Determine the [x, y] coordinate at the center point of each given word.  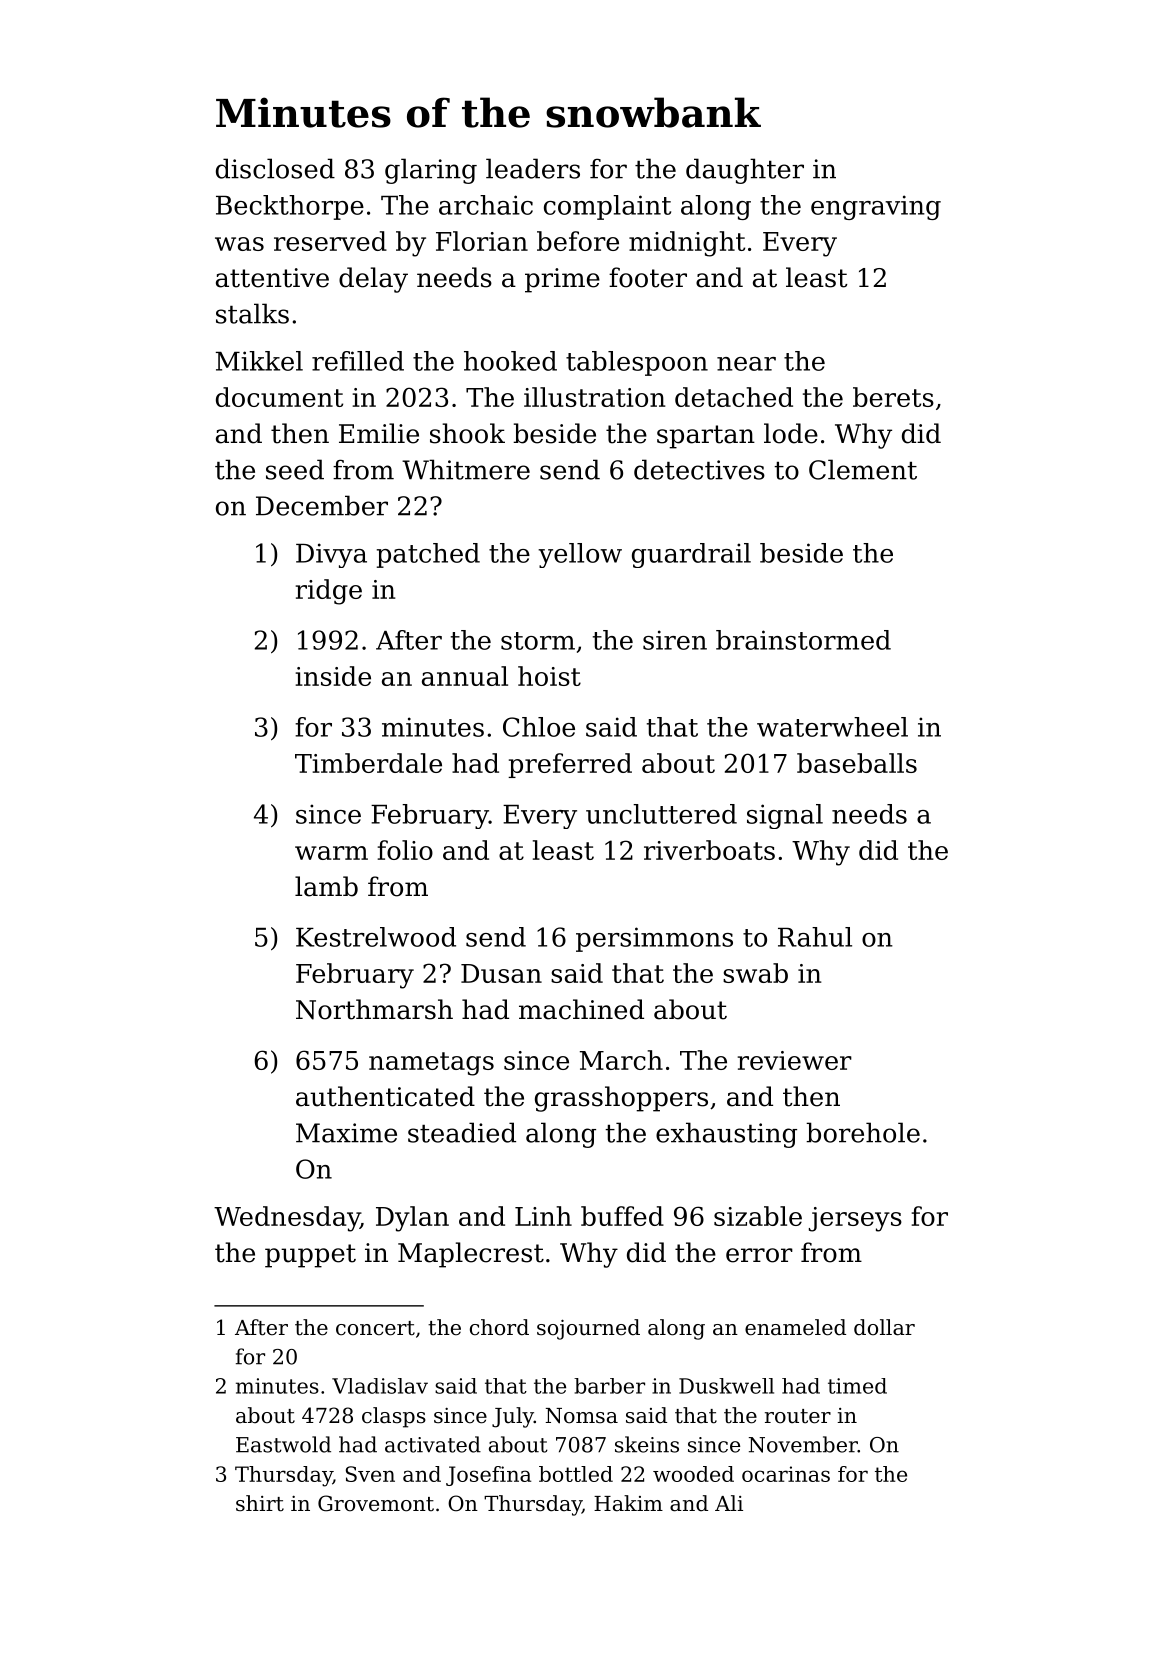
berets [893, 397]
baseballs [857, 763]
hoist [549, 676]
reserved [330, 241]
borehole [863, 1132]
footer [648, 277]
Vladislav [380, 1386]
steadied [462, 1132]
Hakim [628, 1503]
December [322, 505]
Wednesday [287, 1219]
